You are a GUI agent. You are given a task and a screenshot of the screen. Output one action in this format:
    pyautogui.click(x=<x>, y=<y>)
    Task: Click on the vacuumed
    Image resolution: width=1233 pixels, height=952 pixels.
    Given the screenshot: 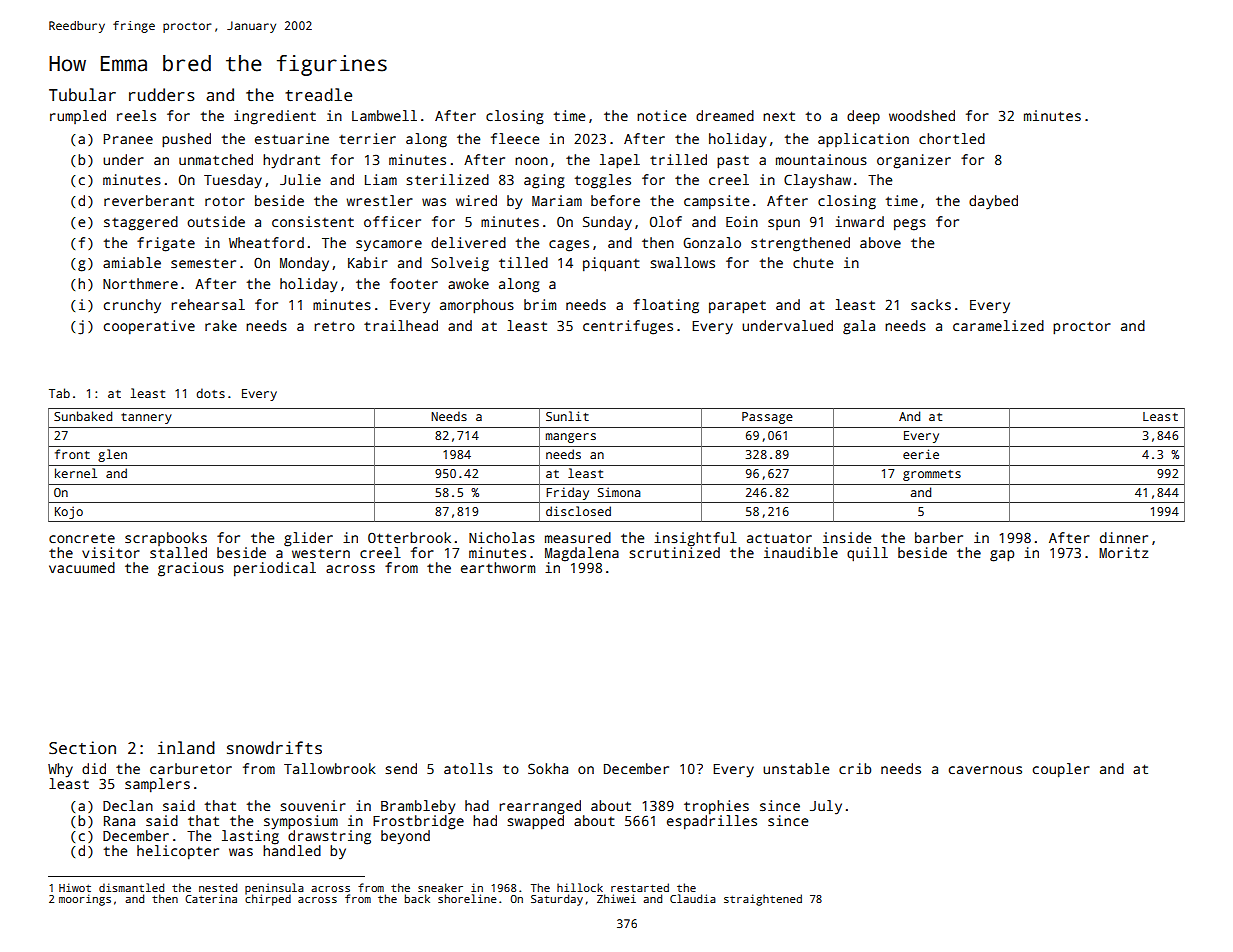 What is the action you would take?
    pyautogui.click(x=82, y=567)
